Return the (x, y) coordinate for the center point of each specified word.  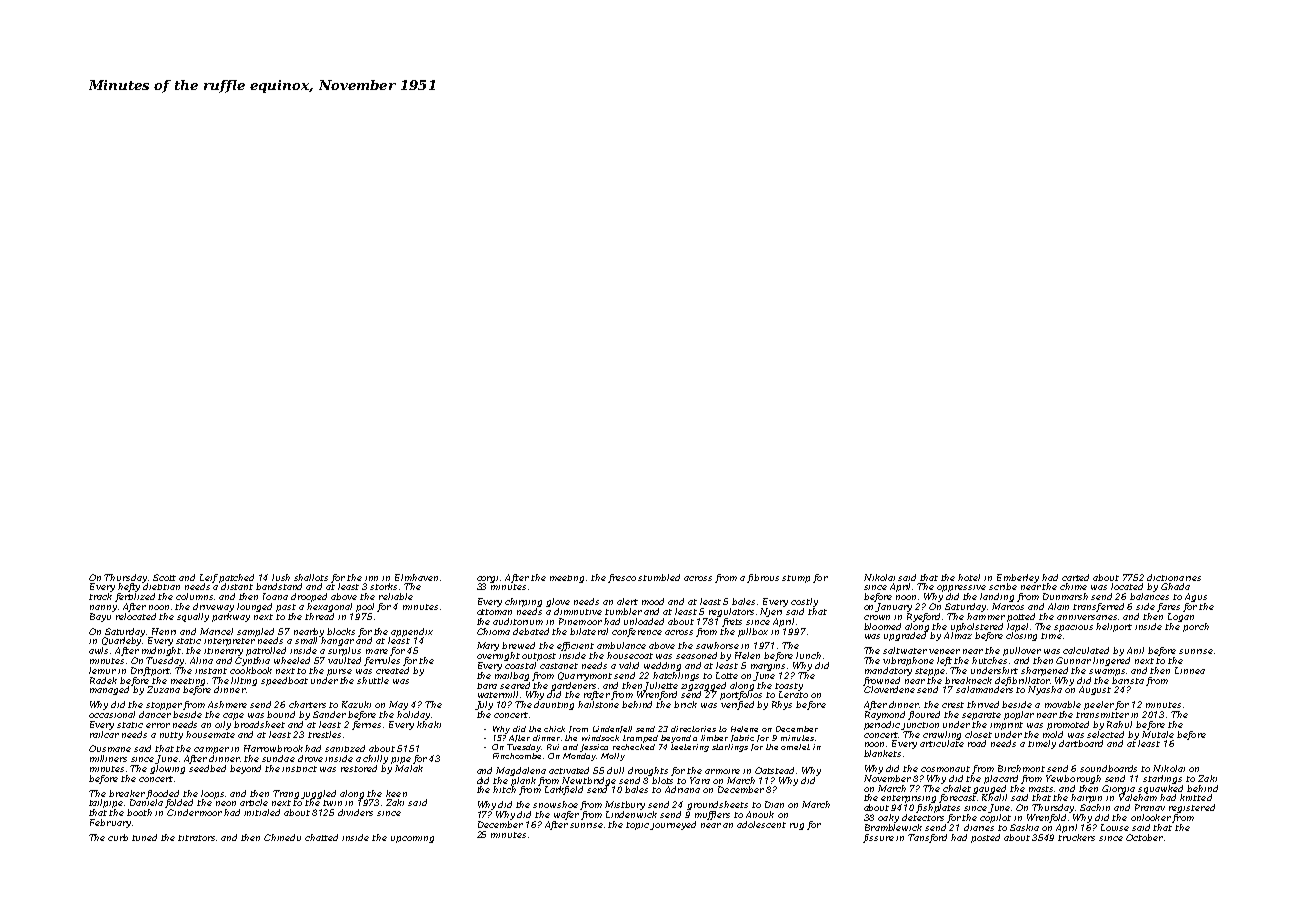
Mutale (1158, 734)
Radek (103, 680)
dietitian (161, 586)
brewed (518, 645)
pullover (1022, 651)
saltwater (905, 650)
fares (1168, 607)
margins (768, 667)
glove (558, 602)
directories (693, 729)
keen (396, 793)
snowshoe (555, 804)
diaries (979, 827)
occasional (112, 714)
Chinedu (282, 837)
